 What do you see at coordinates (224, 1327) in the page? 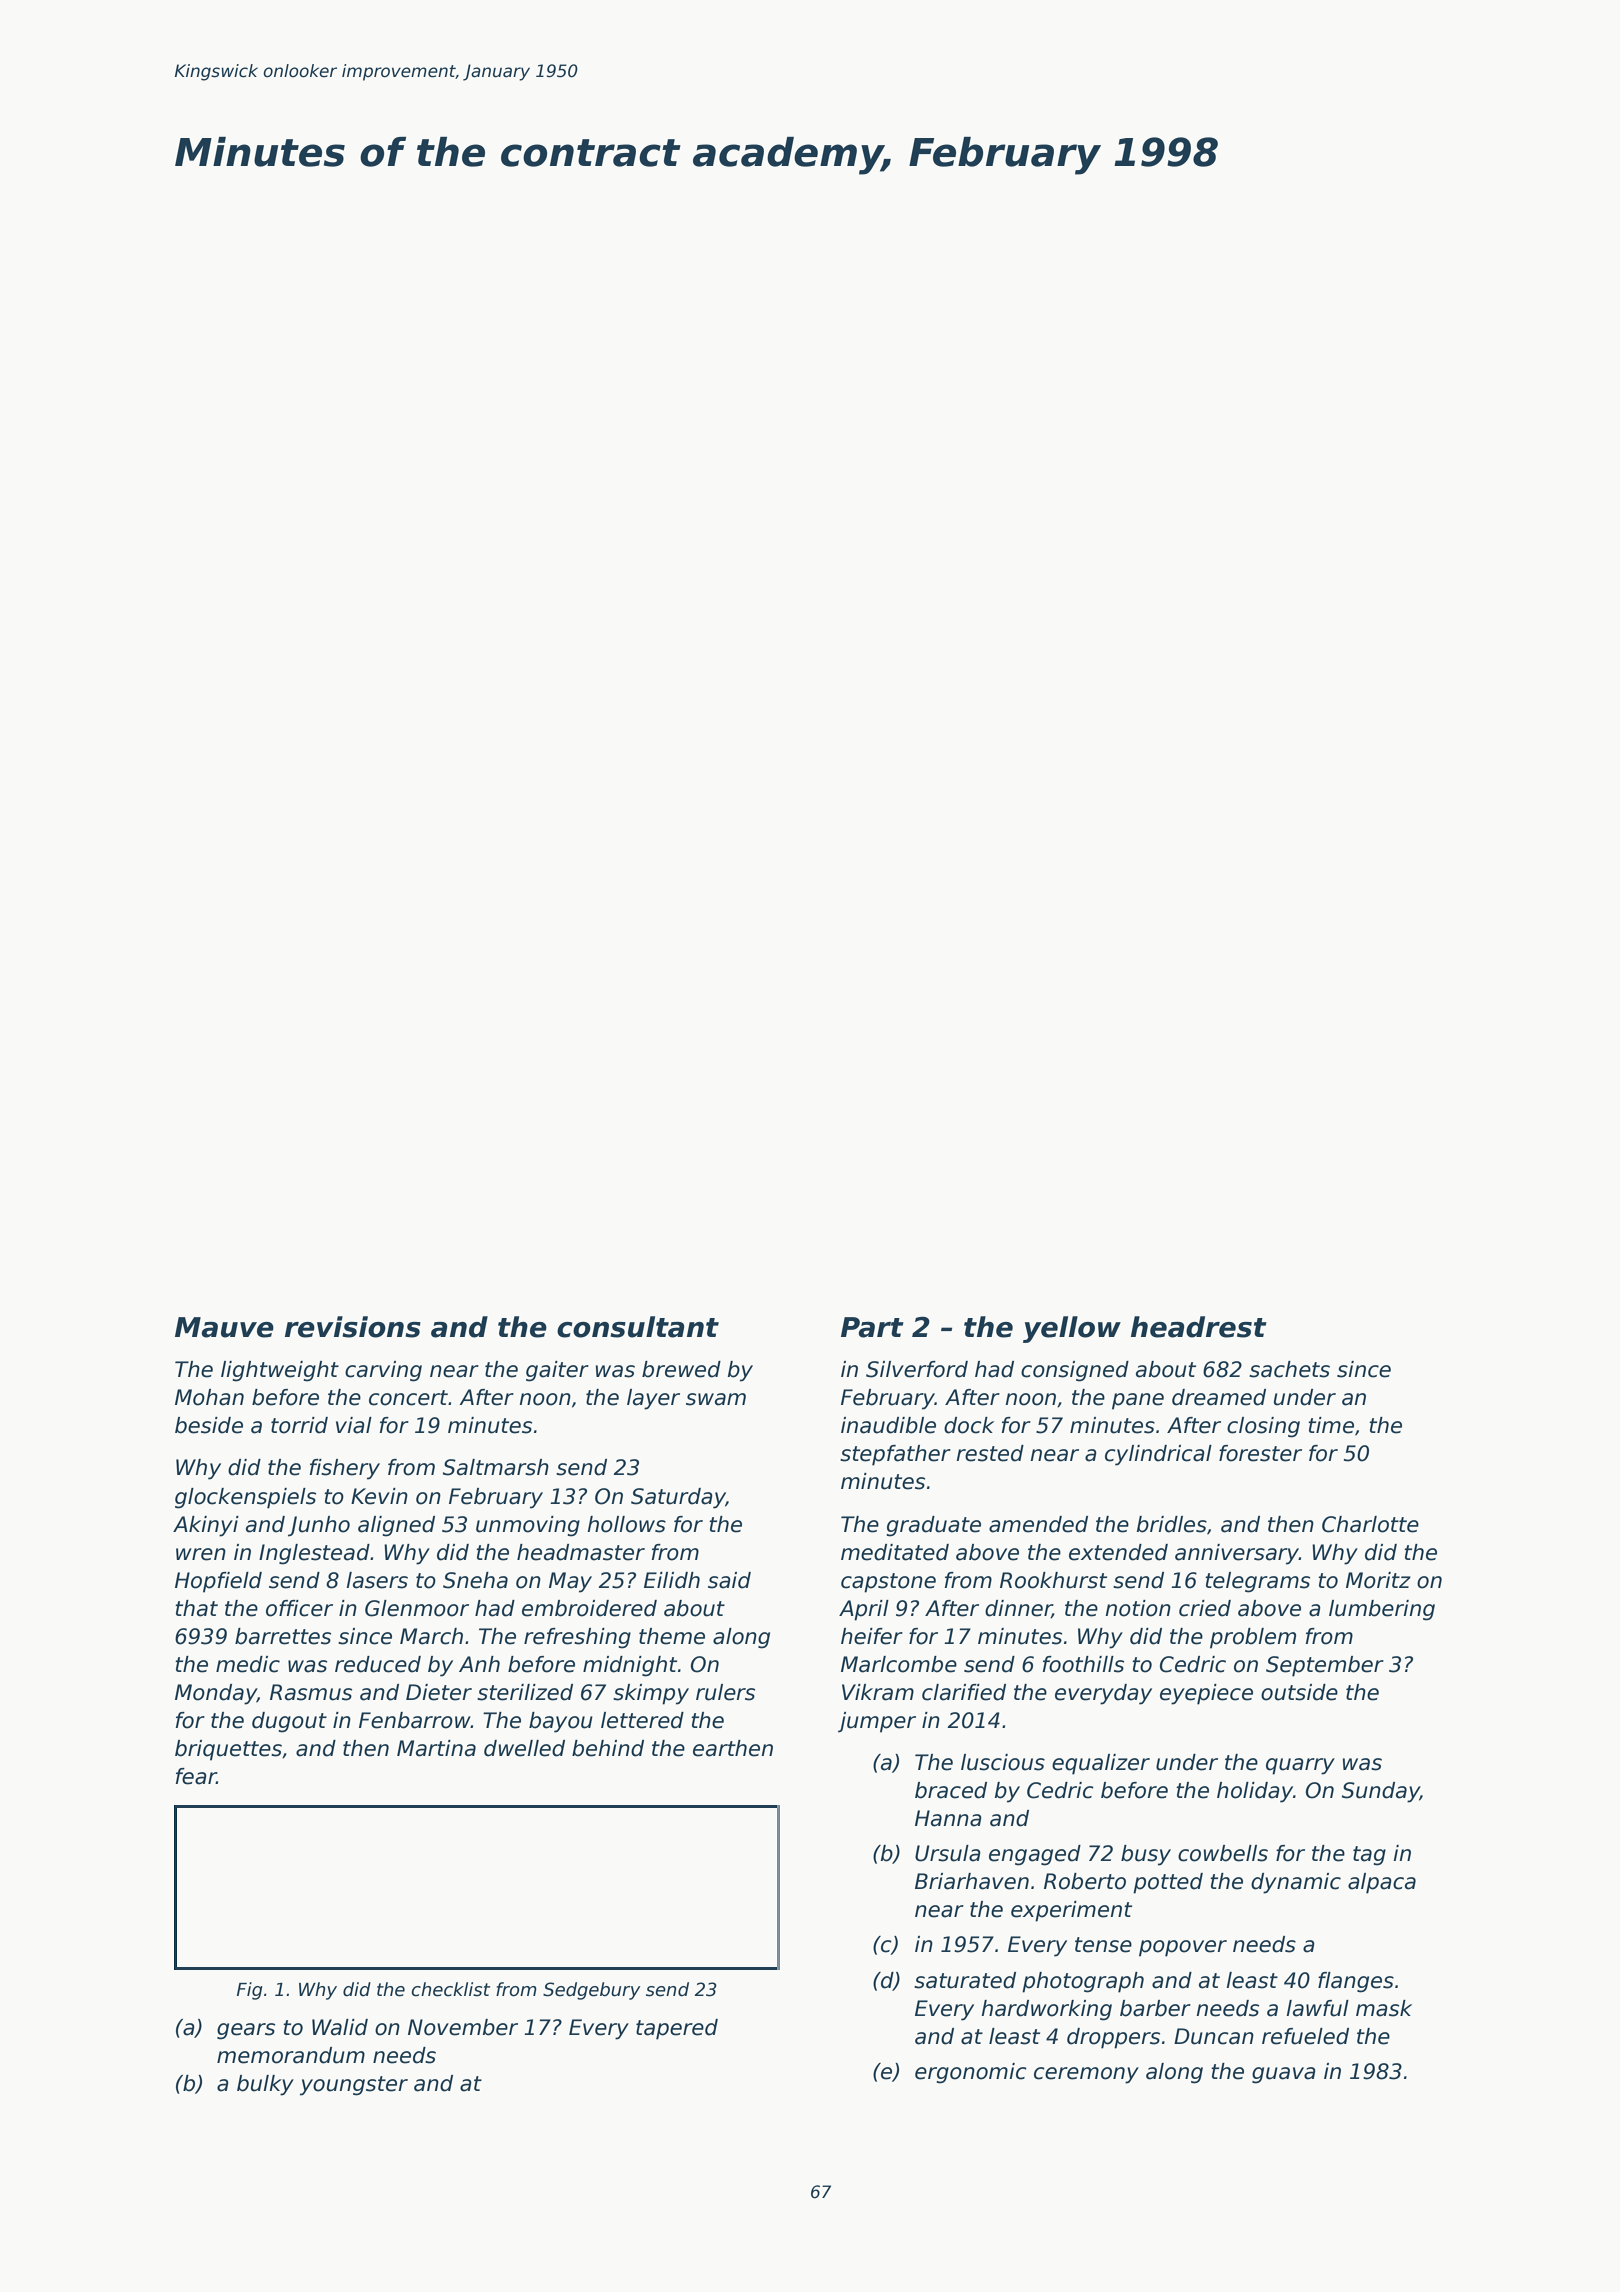
I see `Mauve` at bounding box center [224, 1327].
